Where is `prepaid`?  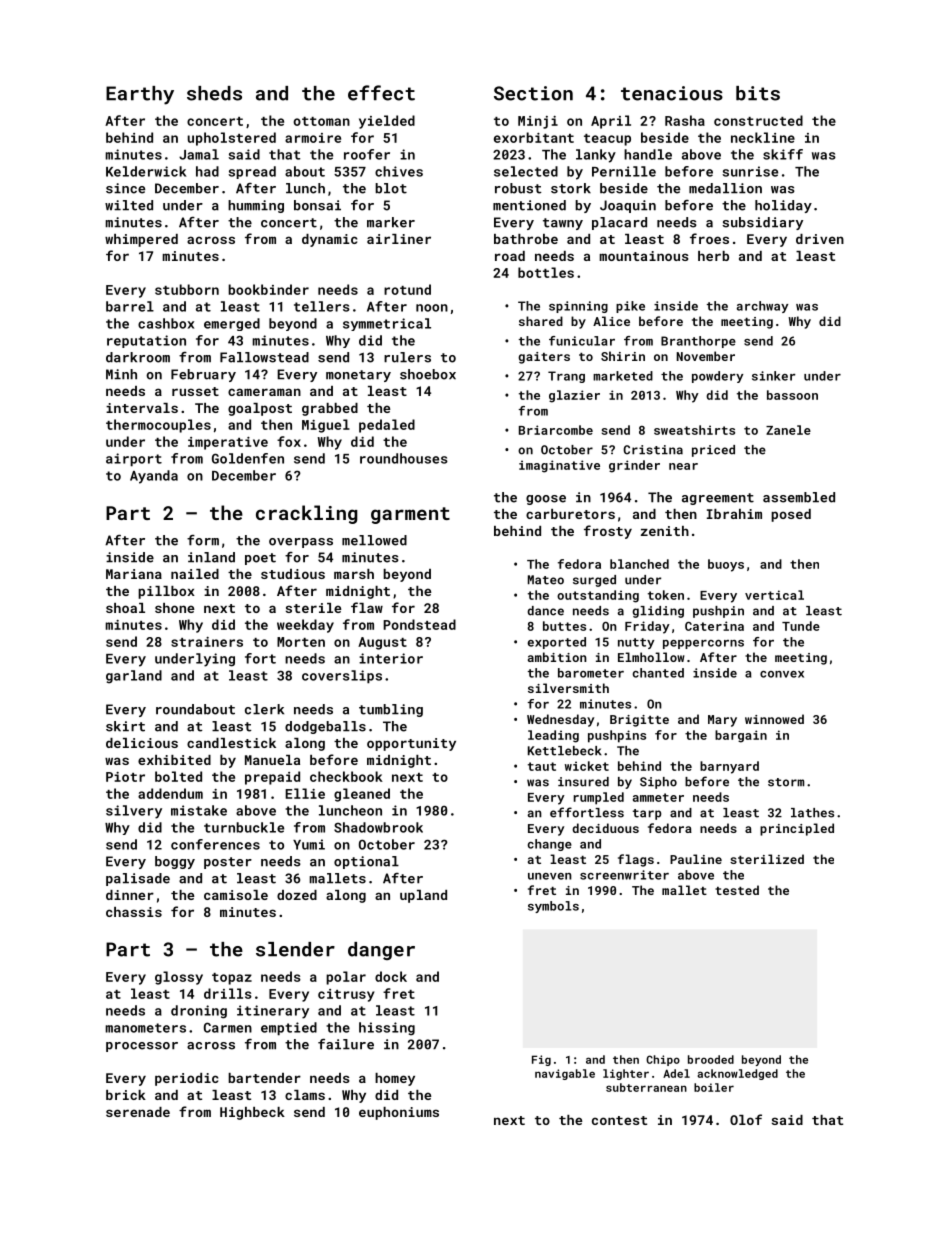
prepaid is located at coordinates (272, 778).
